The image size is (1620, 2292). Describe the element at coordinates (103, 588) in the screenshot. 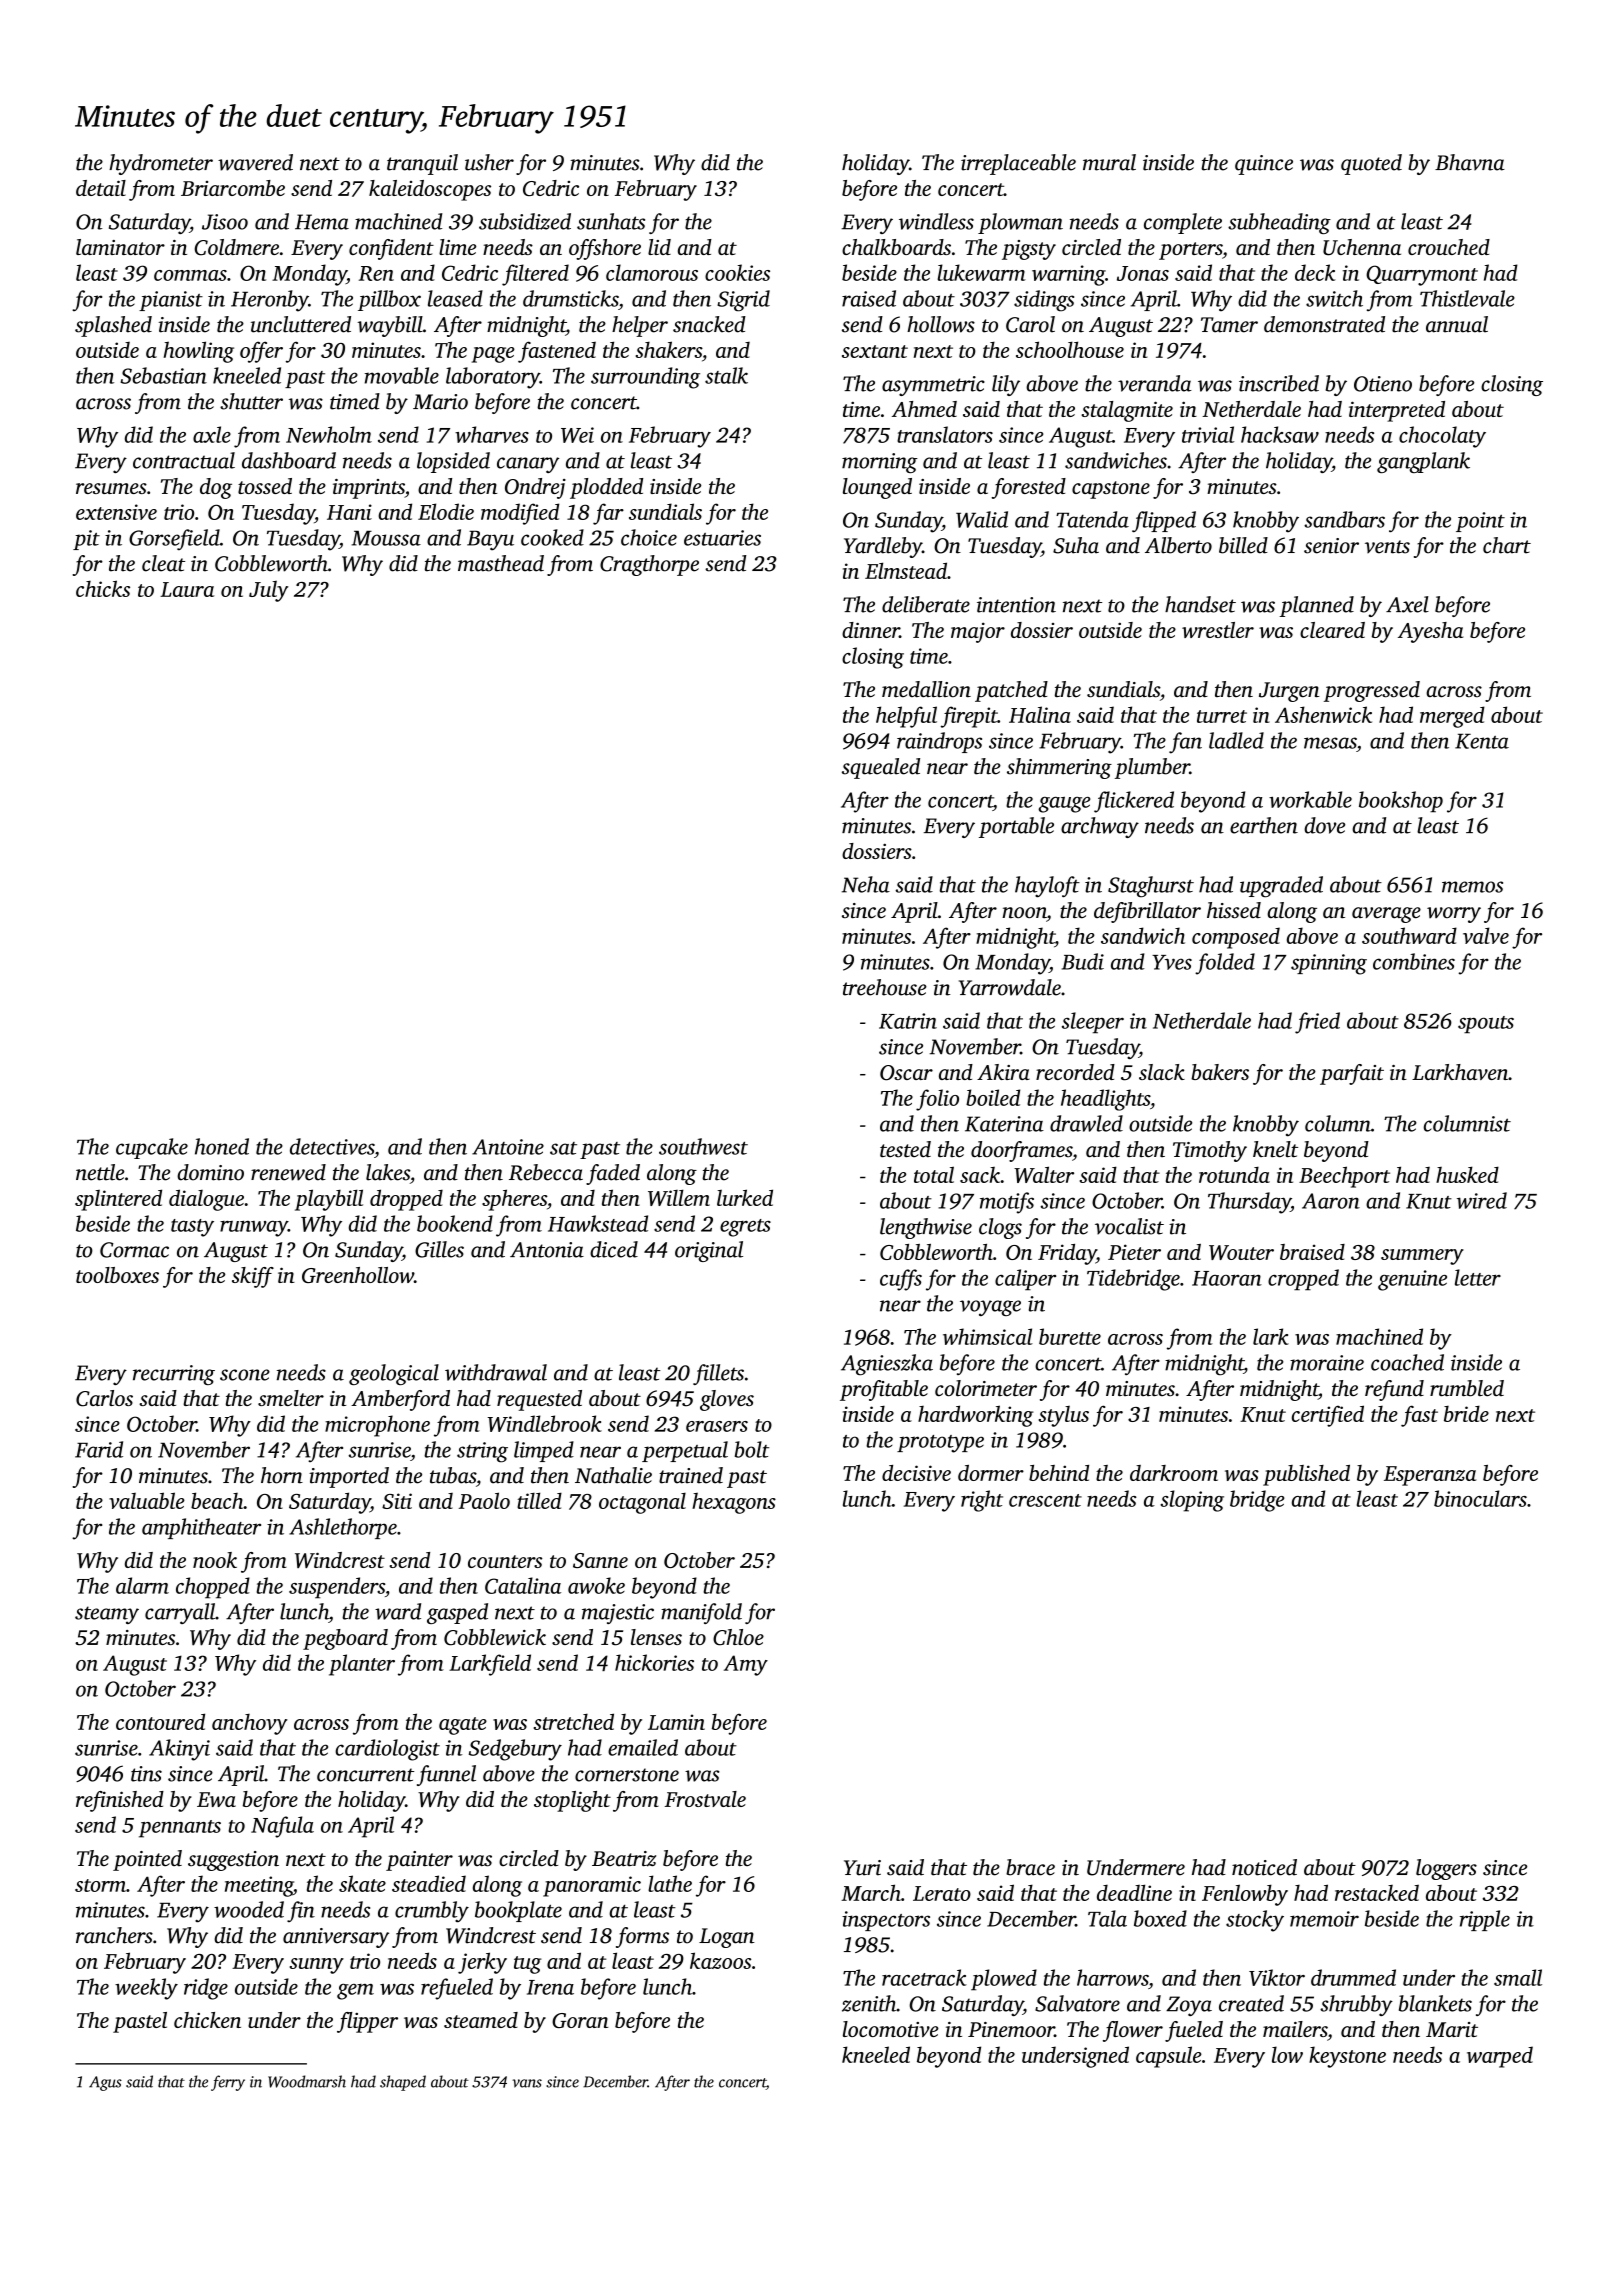

I see `chicks` at that location.
